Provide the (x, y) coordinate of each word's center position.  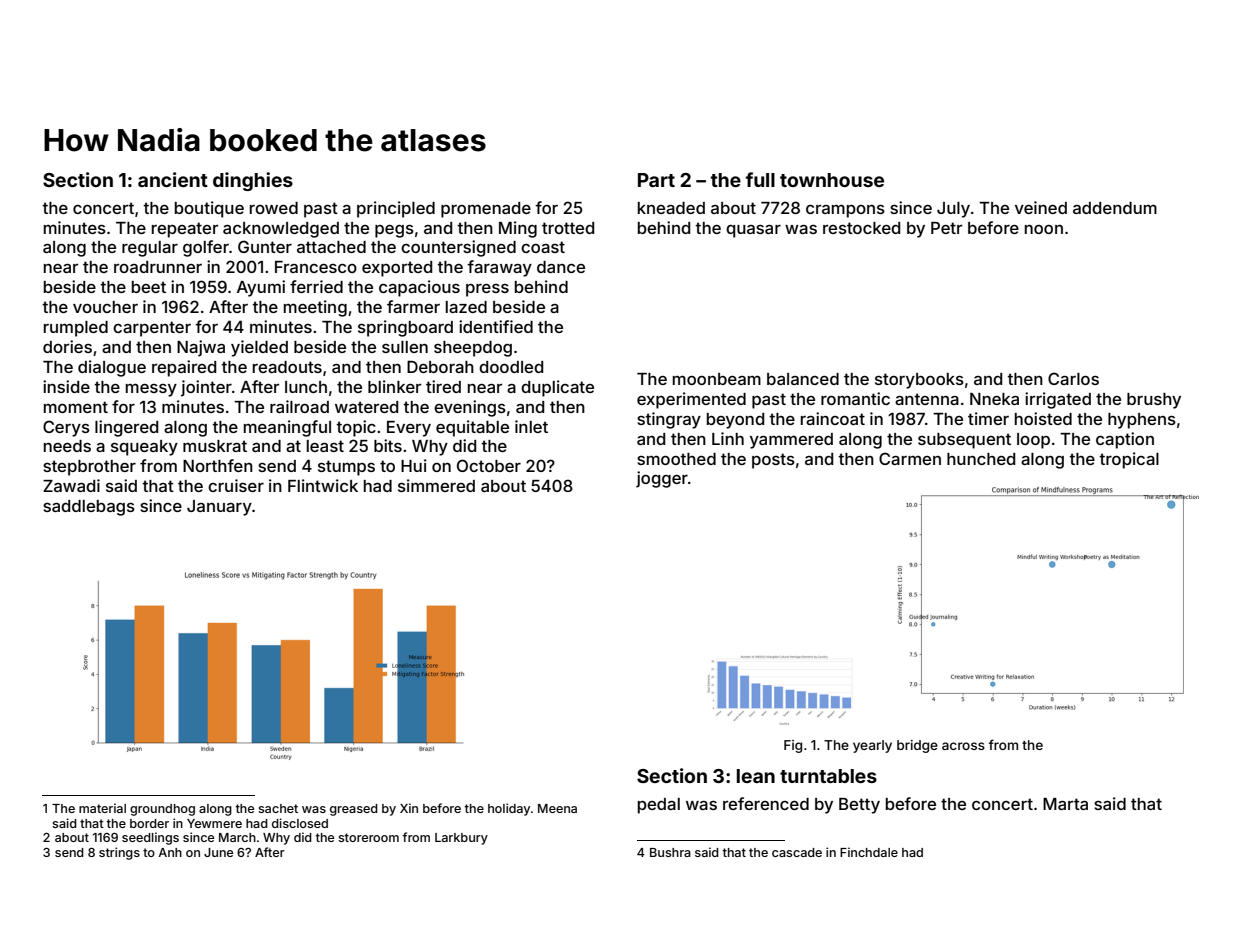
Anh (170, 852)
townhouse (832, 180)
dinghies (253, 181)
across (963, 746)
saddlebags (89, 508)
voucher (105, 307)
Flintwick (323, 485)
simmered (436, 485)
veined (1041, 207)
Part (656, 180)
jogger (662, 479)
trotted (568, 228)
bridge (917, 746)
